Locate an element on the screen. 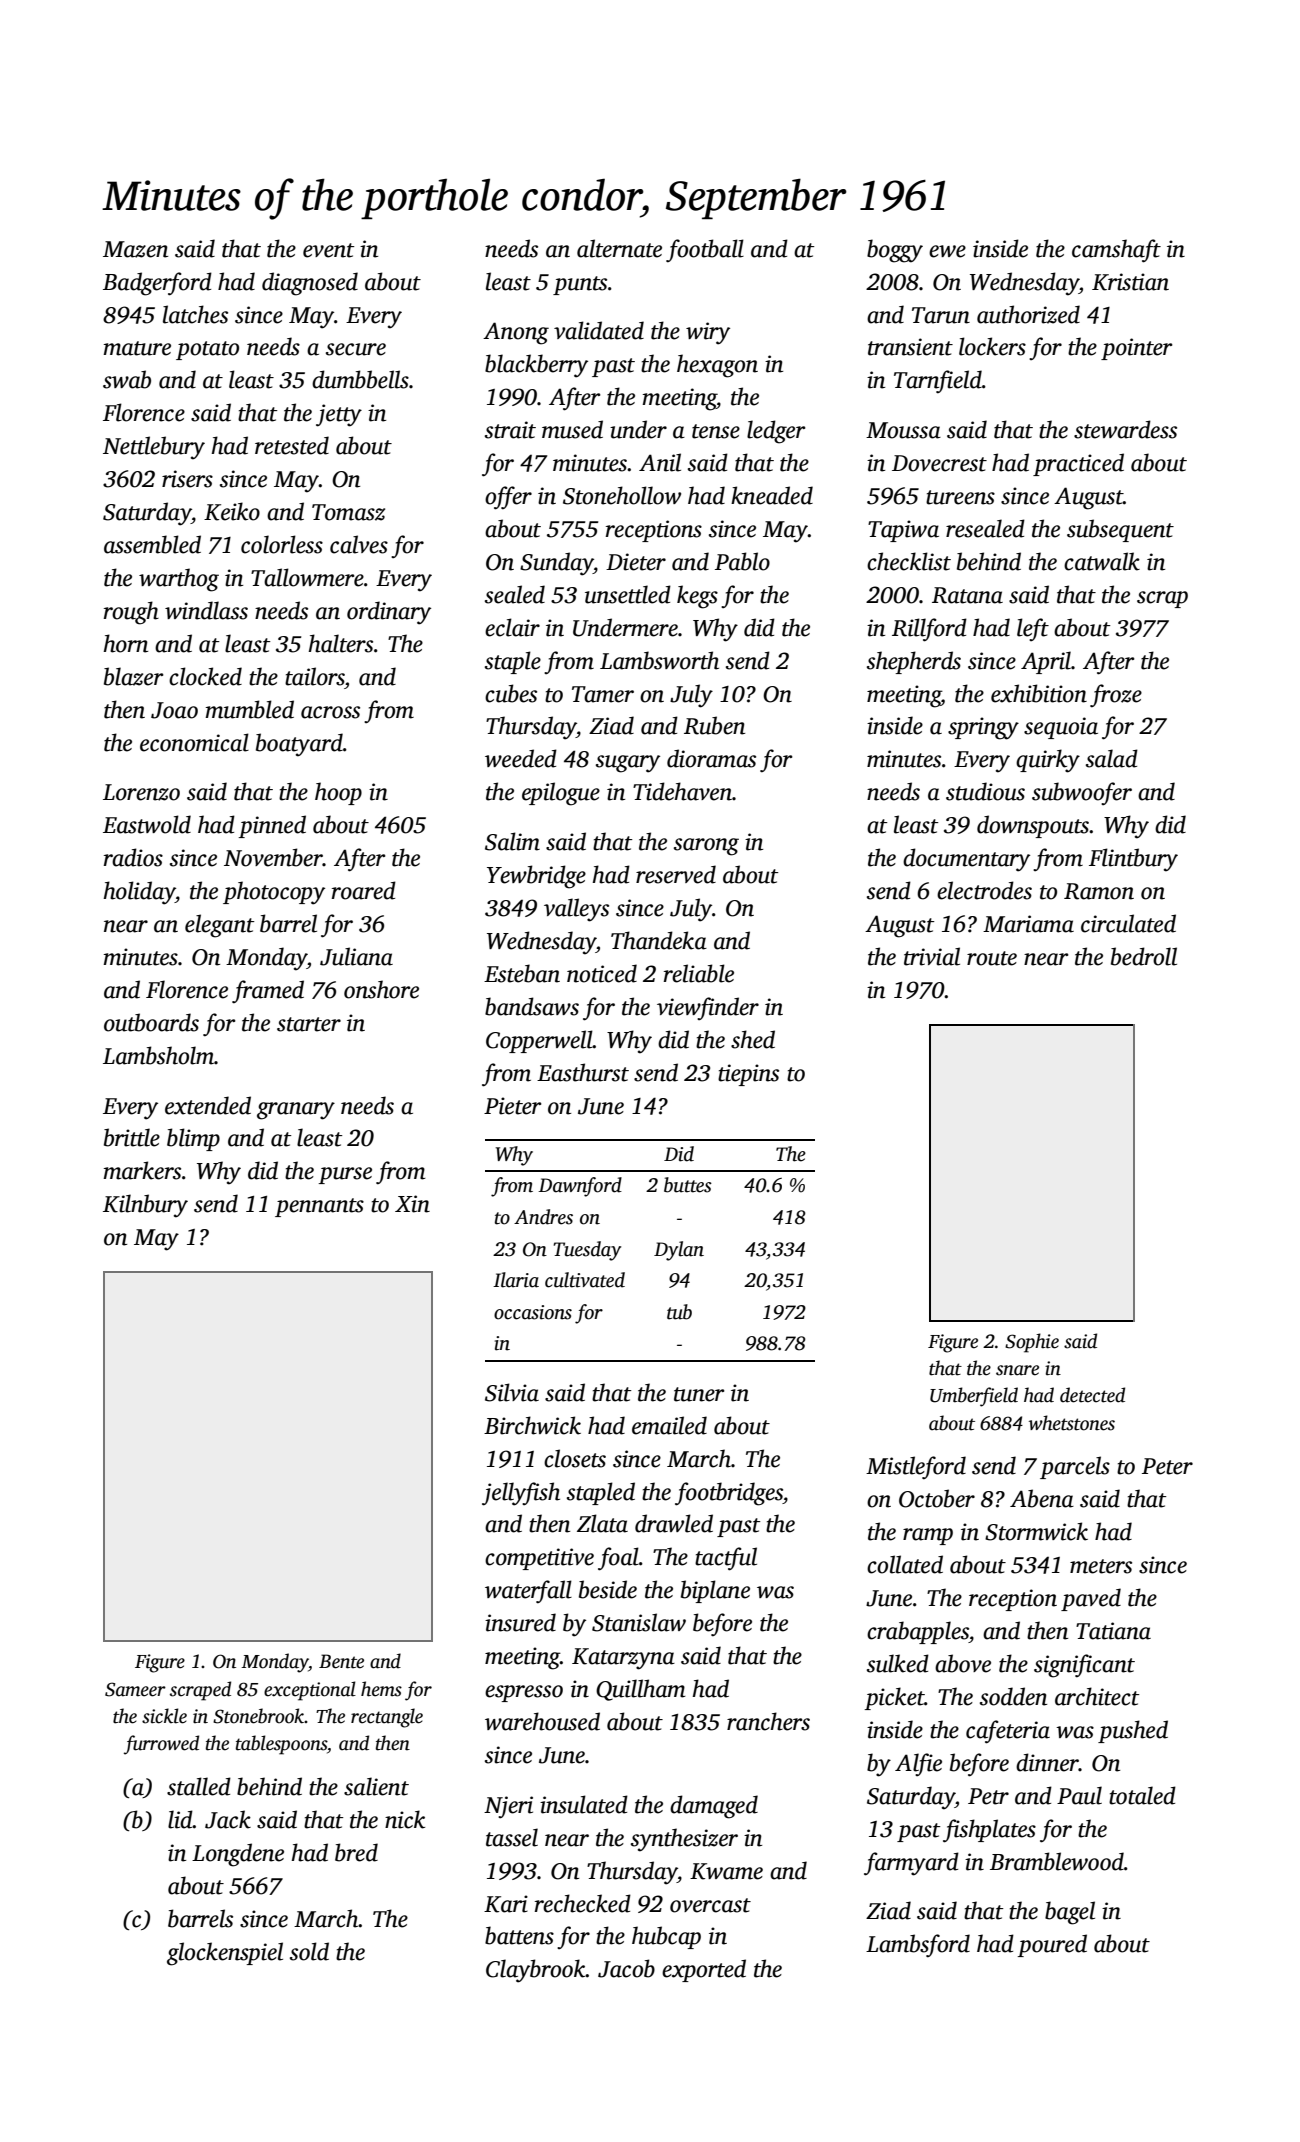 This screenshot has height=2142, width=1300. Kilnbury is located at coordinates (145, 1206).
